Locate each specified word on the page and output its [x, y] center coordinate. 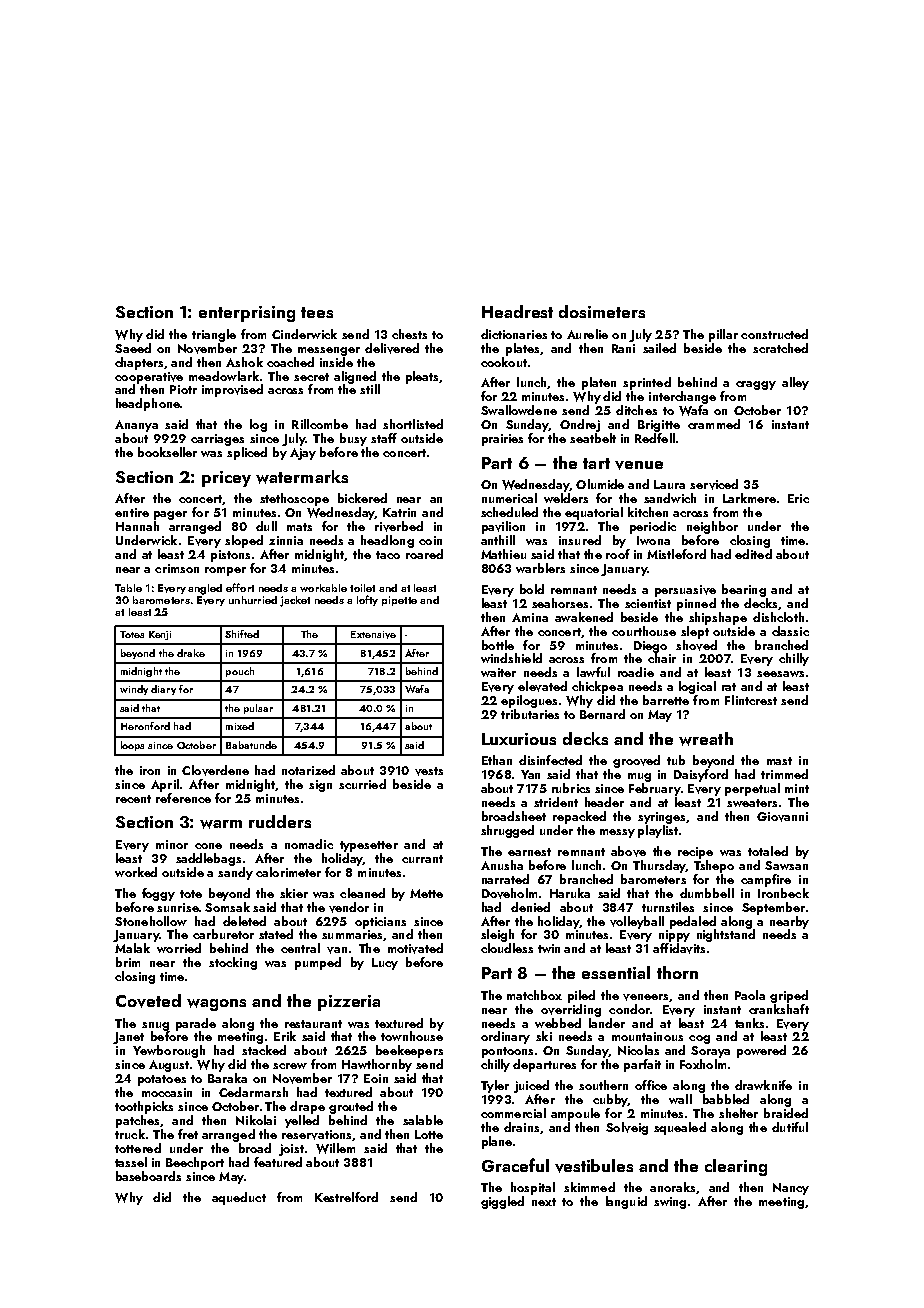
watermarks [302, 477]
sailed [659, 348]
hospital [533, 1188]
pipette [399, 601]
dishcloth [778, 617]
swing [670, 1203]
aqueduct [239, 1198]
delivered [392, 348]
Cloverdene [215, 770]
